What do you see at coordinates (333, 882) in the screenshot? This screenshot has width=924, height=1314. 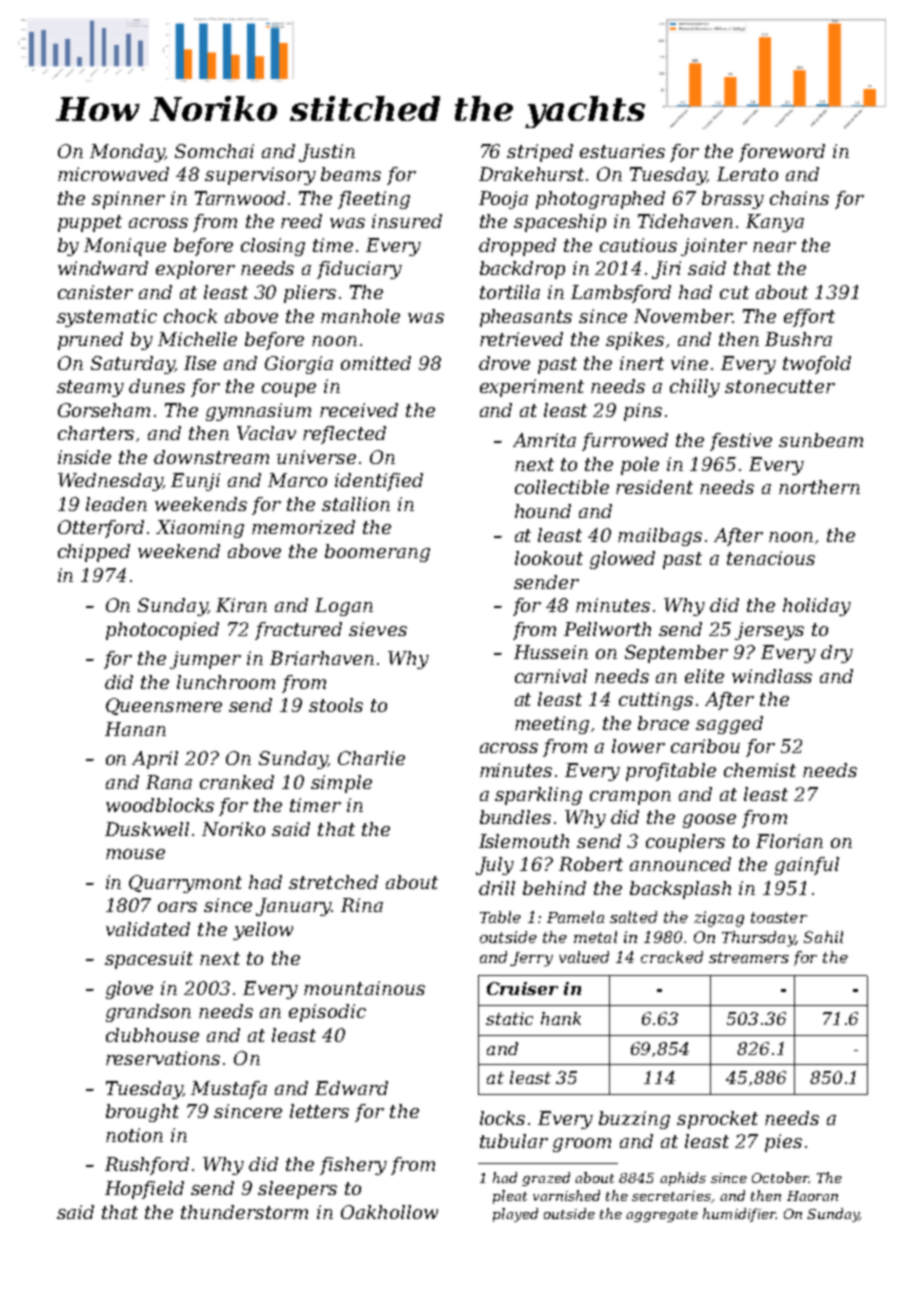 I see `stretched` at bounding box center [333, 882].
